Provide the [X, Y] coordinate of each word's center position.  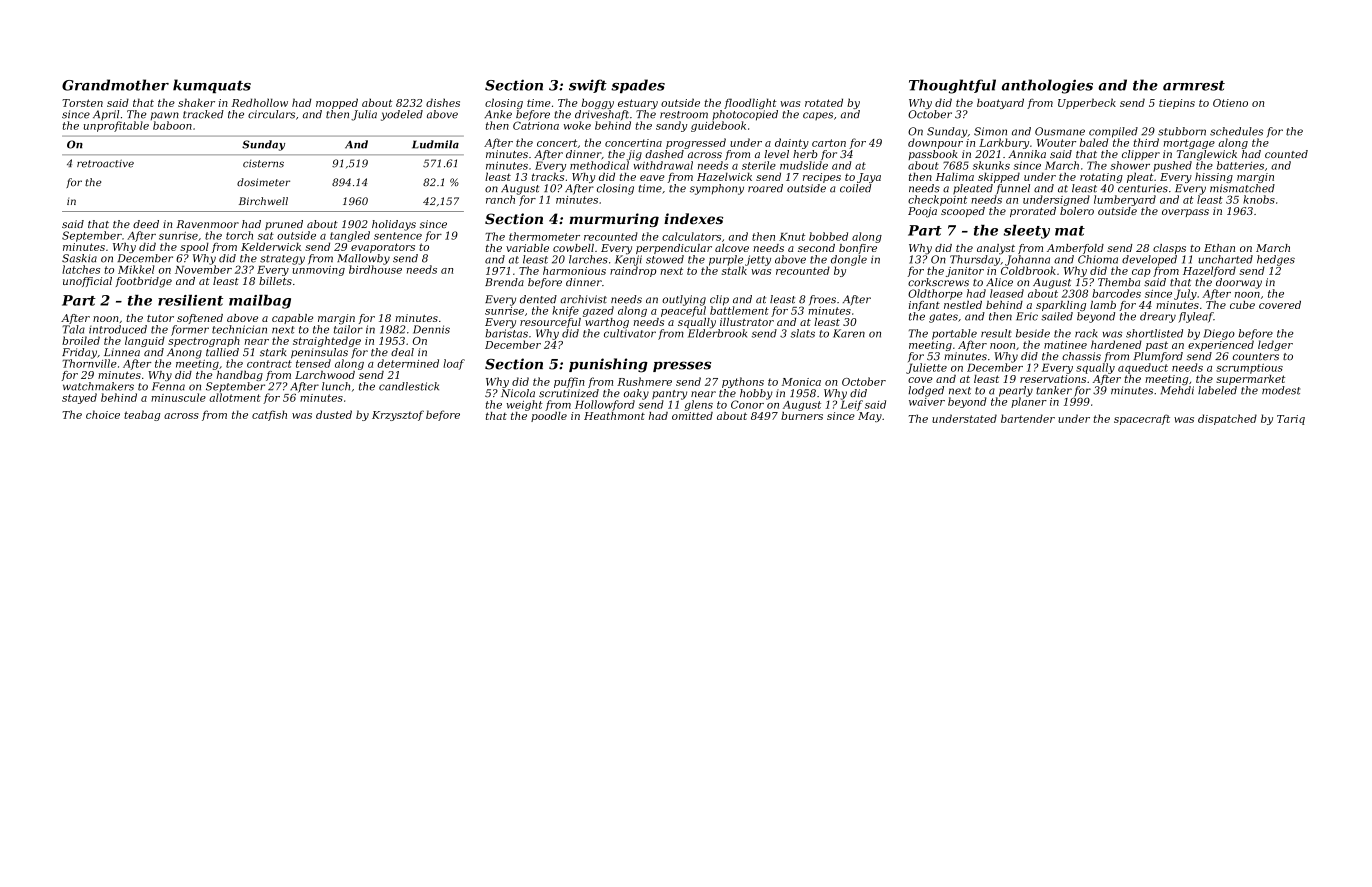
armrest [1194, 86]
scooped [963, 212]
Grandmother [115, 85]
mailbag [260, 302]
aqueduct [1143, 368]
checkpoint [937, 200]
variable [527, 248]
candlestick [409, 386]
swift [588, 86]
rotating [1101, 178]
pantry [669, 395]
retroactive [105, 164]
